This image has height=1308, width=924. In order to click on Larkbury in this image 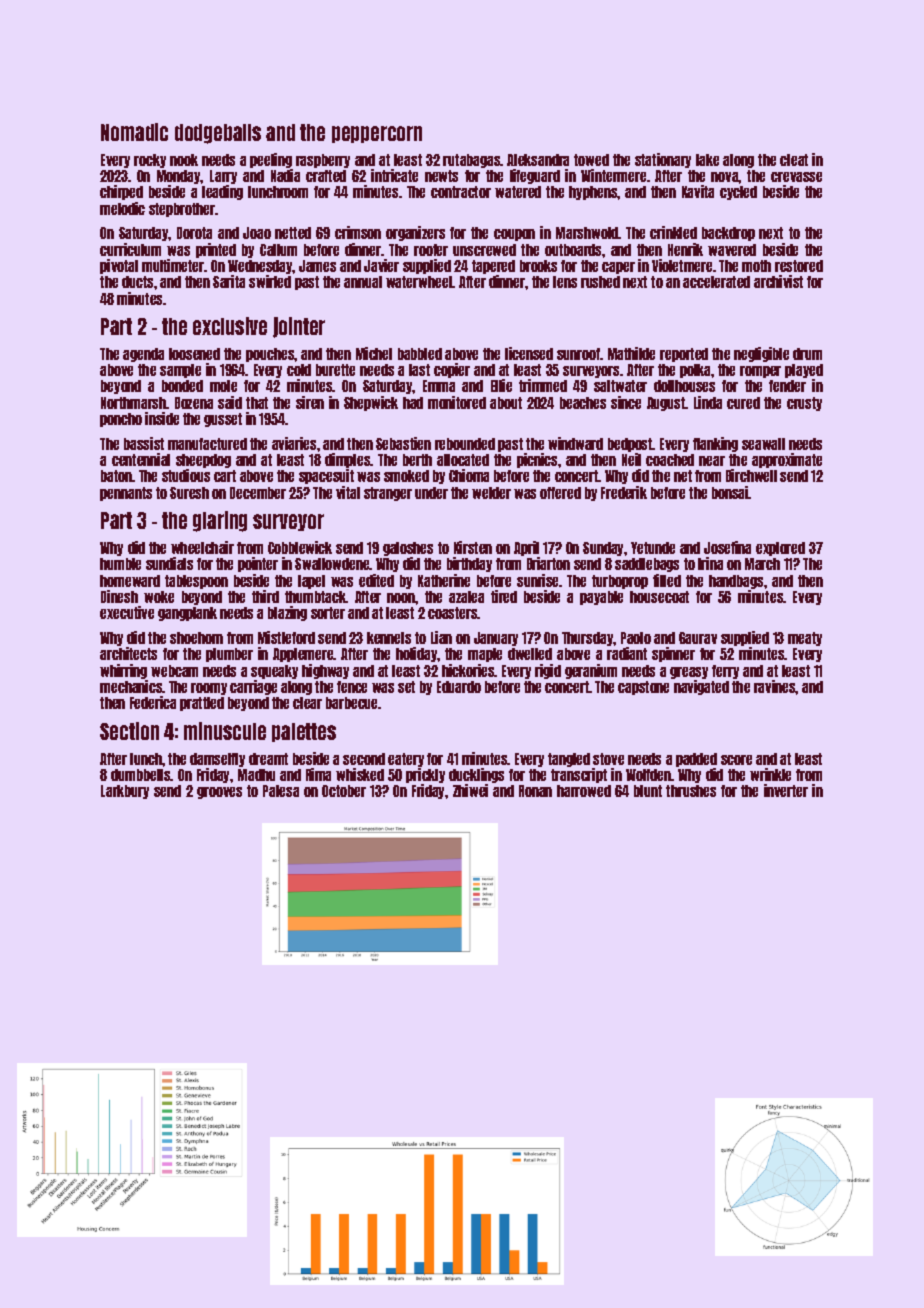, I will do `click(125, 792)`.
